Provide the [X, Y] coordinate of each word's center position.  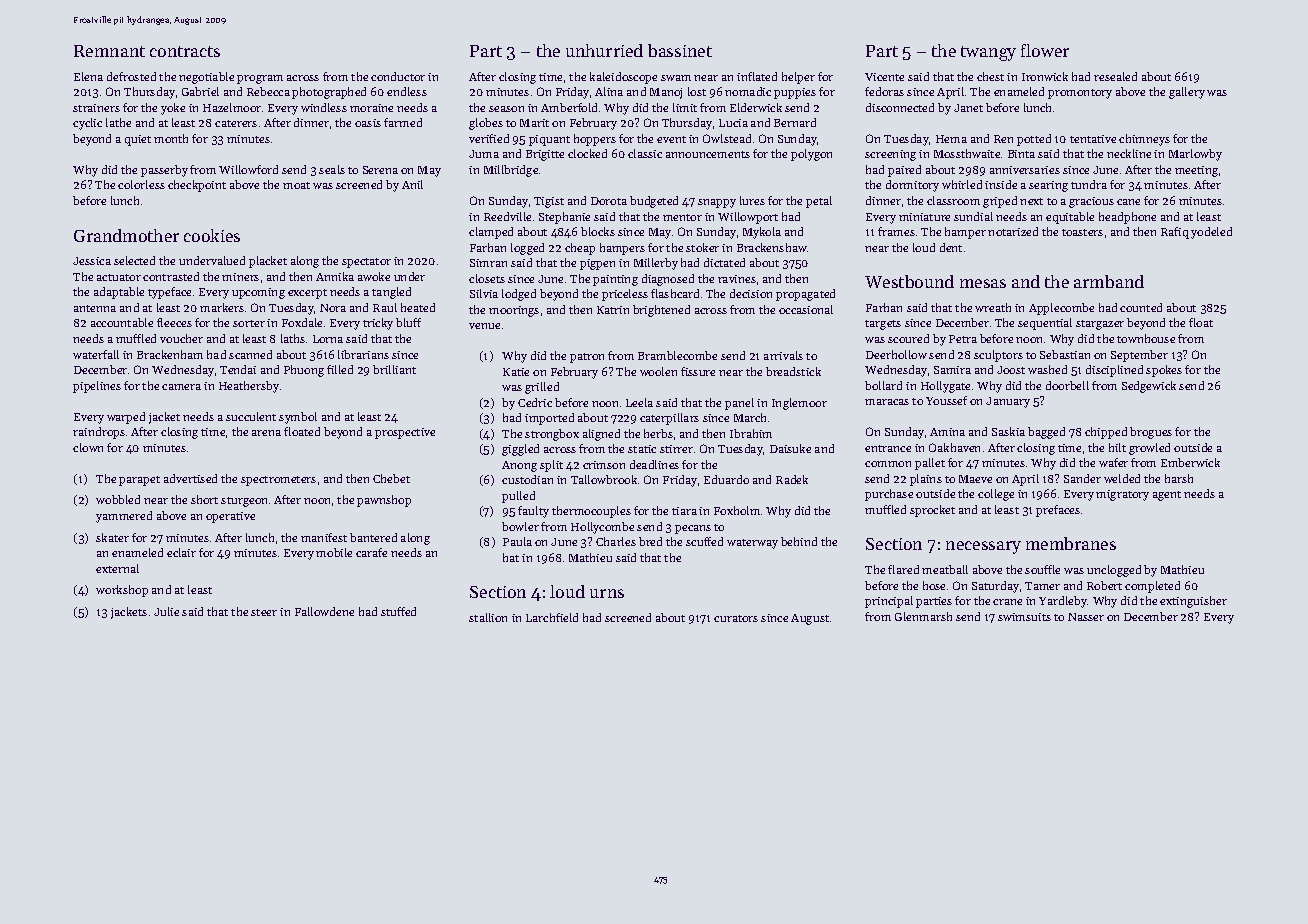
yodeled [1211, 233]
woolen [658, 371]
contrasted [171, 276]
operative [230, 517]
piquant [549, 140]
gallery [1187, 93]
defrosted [131, 76]
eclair [181, 552]
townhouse [1146, 338]
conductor [398, 76]
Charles [616, 541]
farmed [403, 122]
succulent [251, 416]
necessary [983, 547]
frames [896, 231]
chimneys [1144, 140]
